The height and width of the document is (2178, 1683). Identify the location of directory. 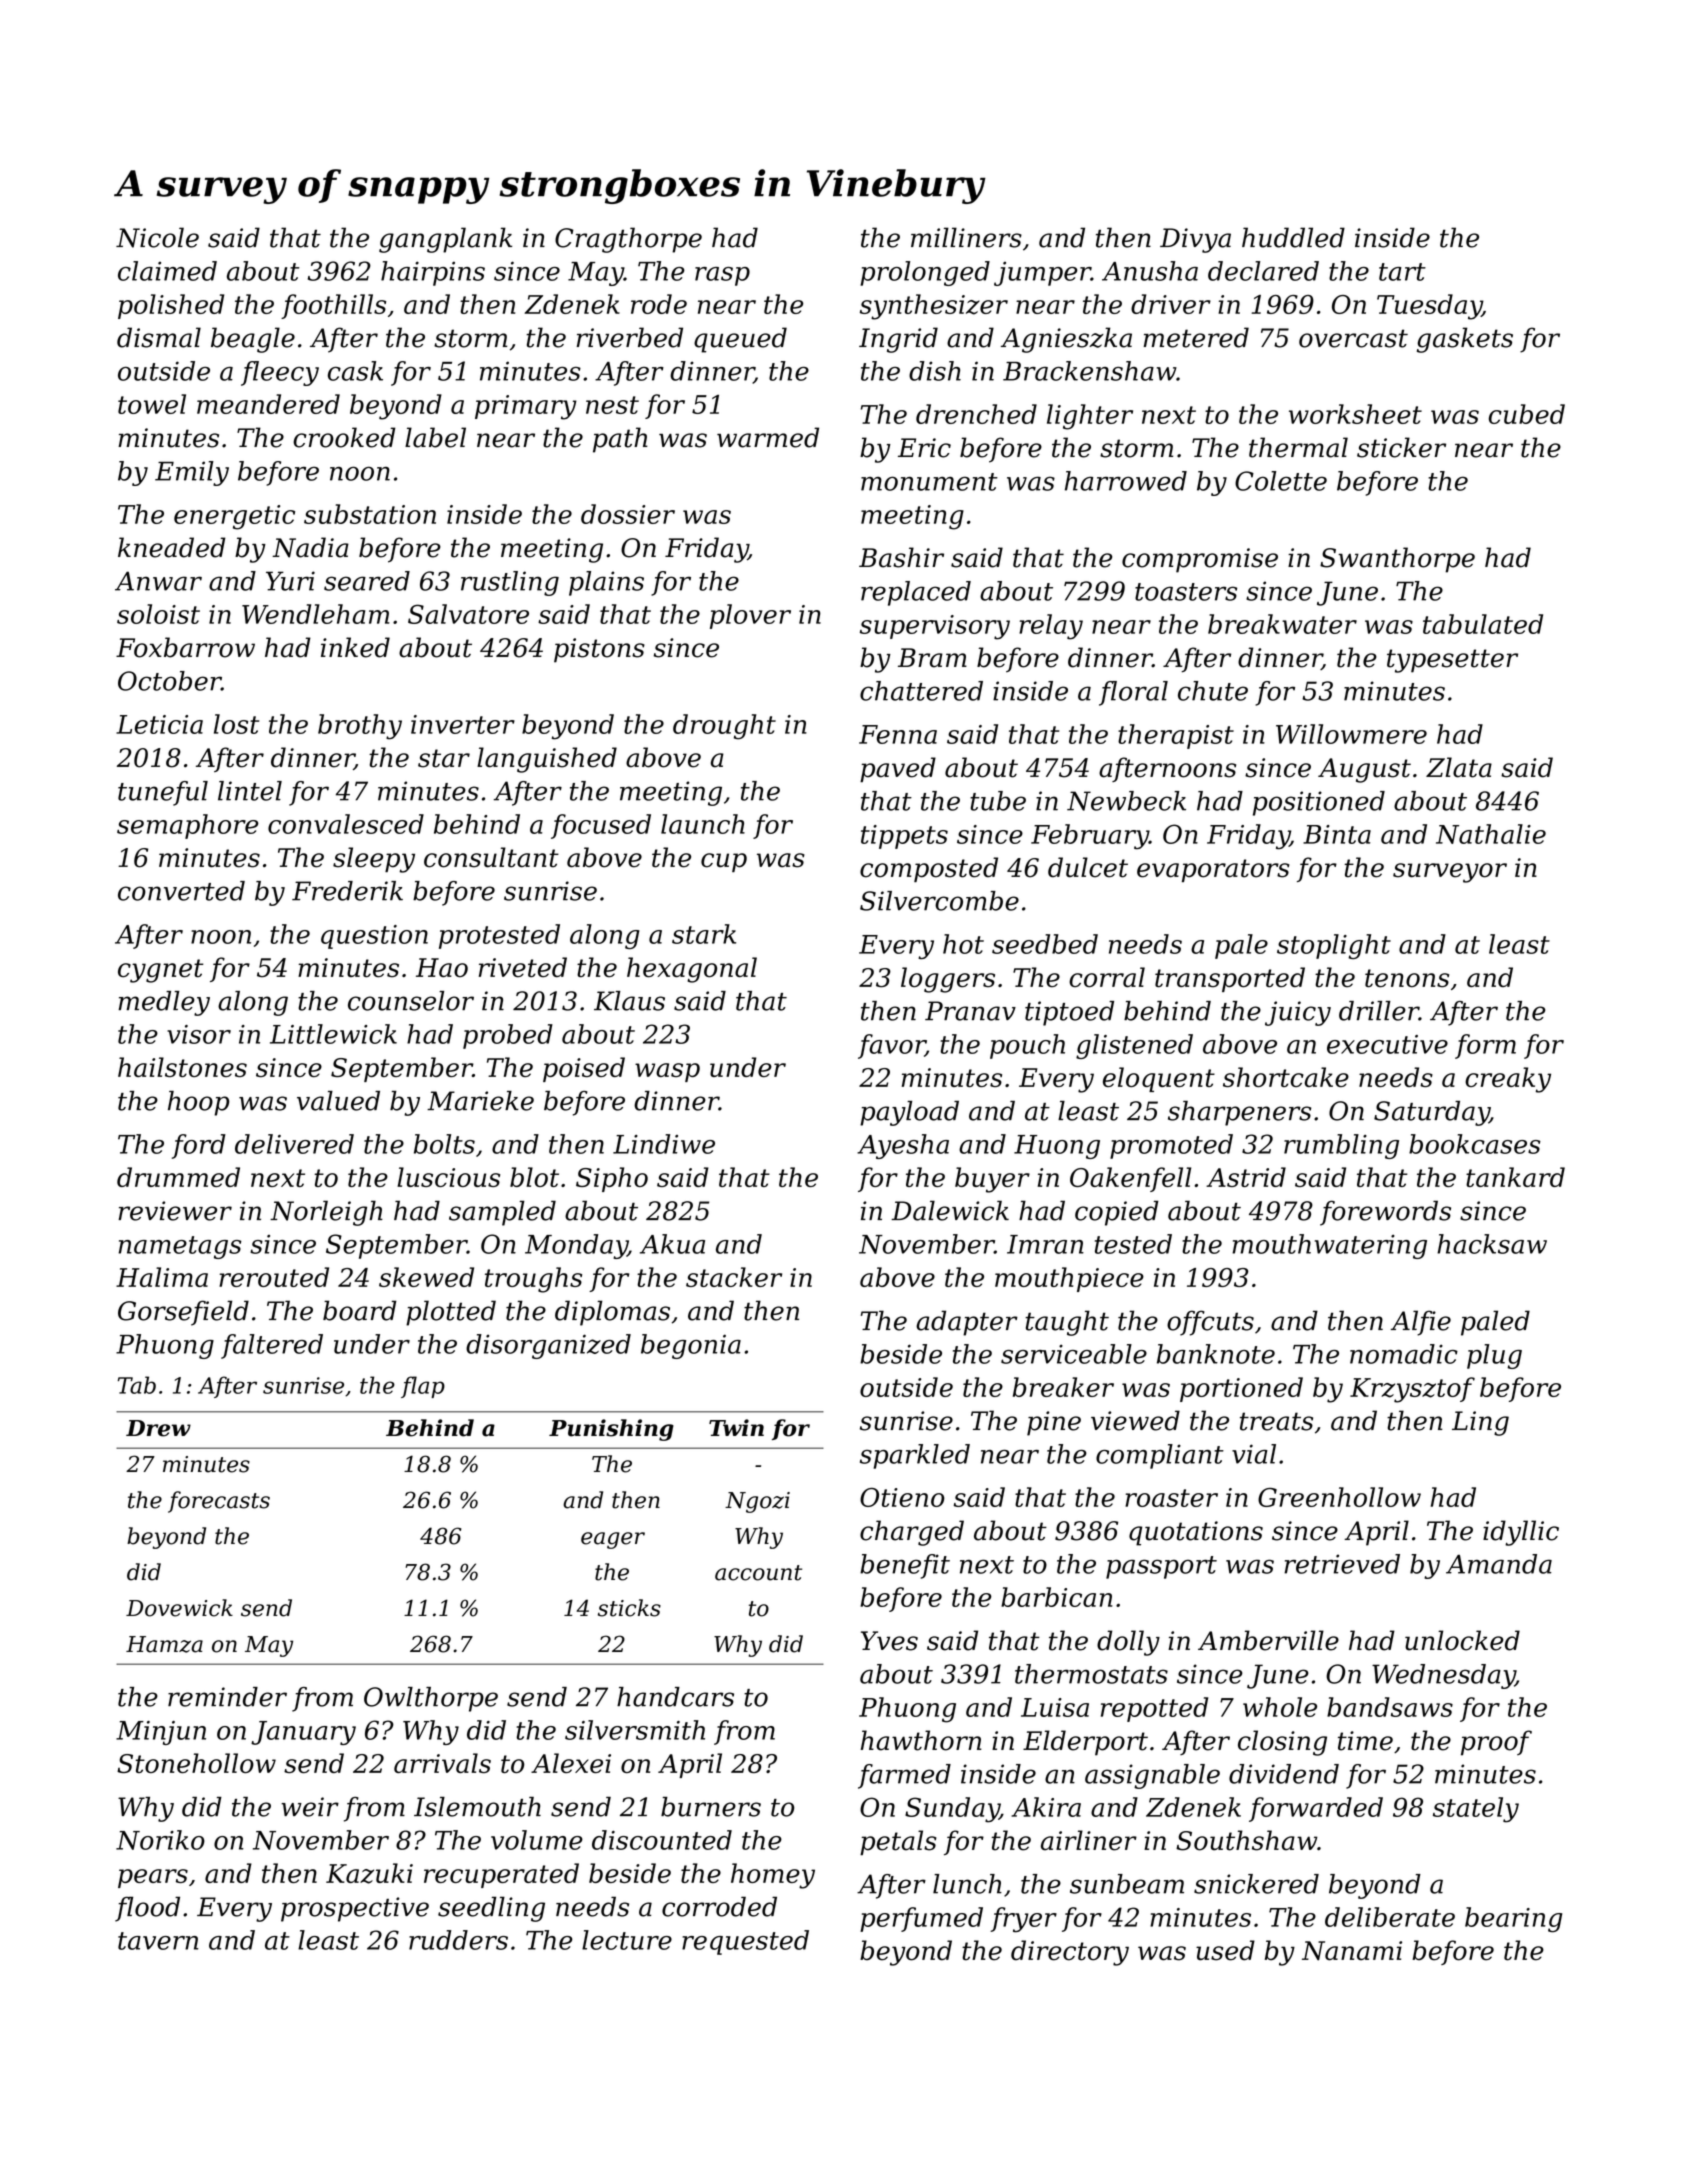
(1070, 1953).
